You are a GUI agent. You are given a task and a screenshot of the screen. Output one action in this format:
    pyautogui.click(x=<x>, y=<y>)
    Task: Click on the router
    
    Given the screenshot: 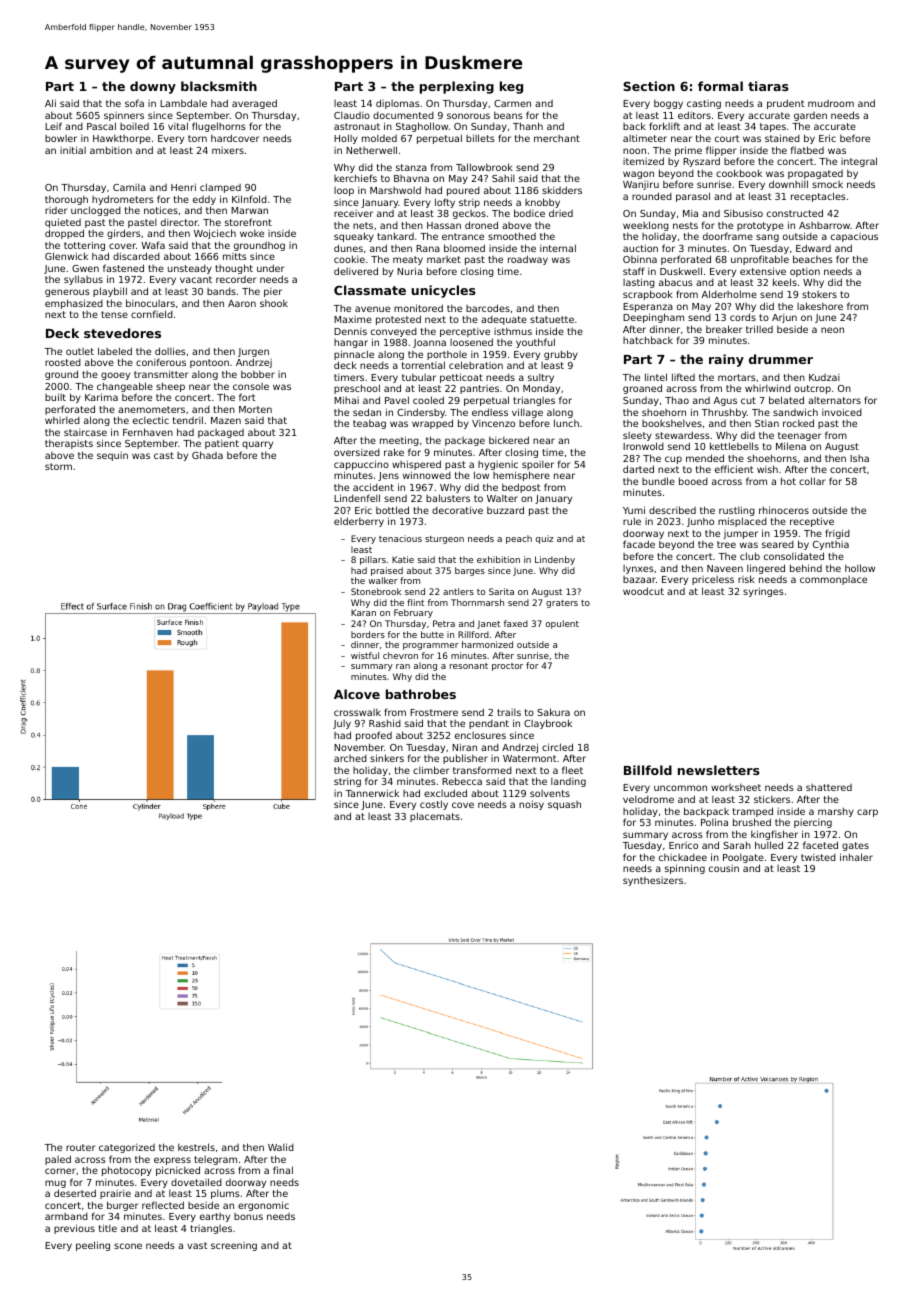 What is the action you would take?
    pyautogui.click(x=80, y=1147)
